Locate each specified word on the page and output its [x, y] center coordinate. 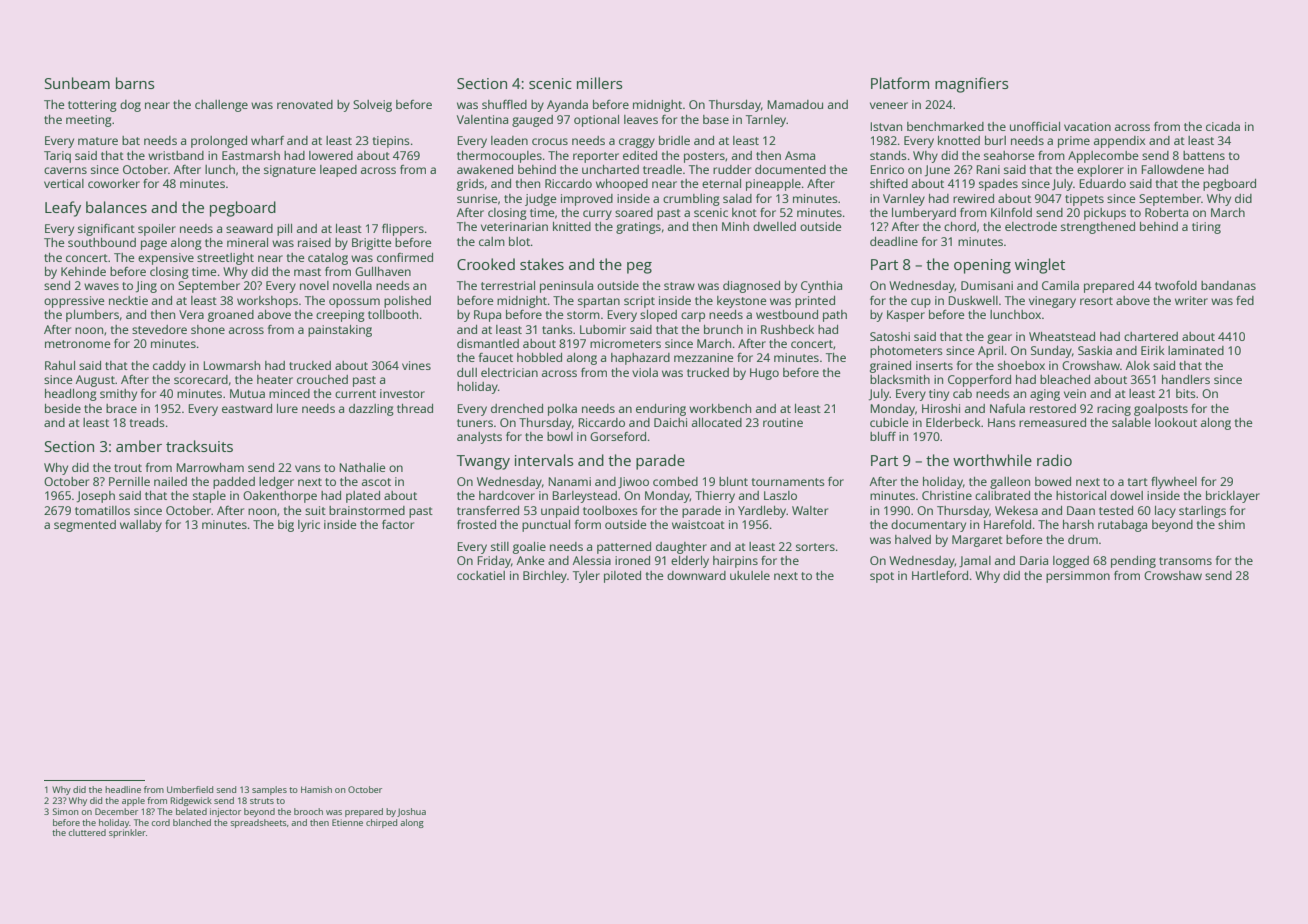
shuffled [504, 104]
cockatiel [481, 575]
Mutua [247, 393]
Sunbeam [77, 83]
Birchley [545, 577]
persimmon [1078, 577]
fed [1245, 300]
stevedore [159, 329]
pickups [1105, 214]
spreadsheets [258, 823]
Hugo [764, 374]
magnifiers [971, 85]
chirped [381, 823]
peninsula [566, 287]
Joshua [411, 812]
